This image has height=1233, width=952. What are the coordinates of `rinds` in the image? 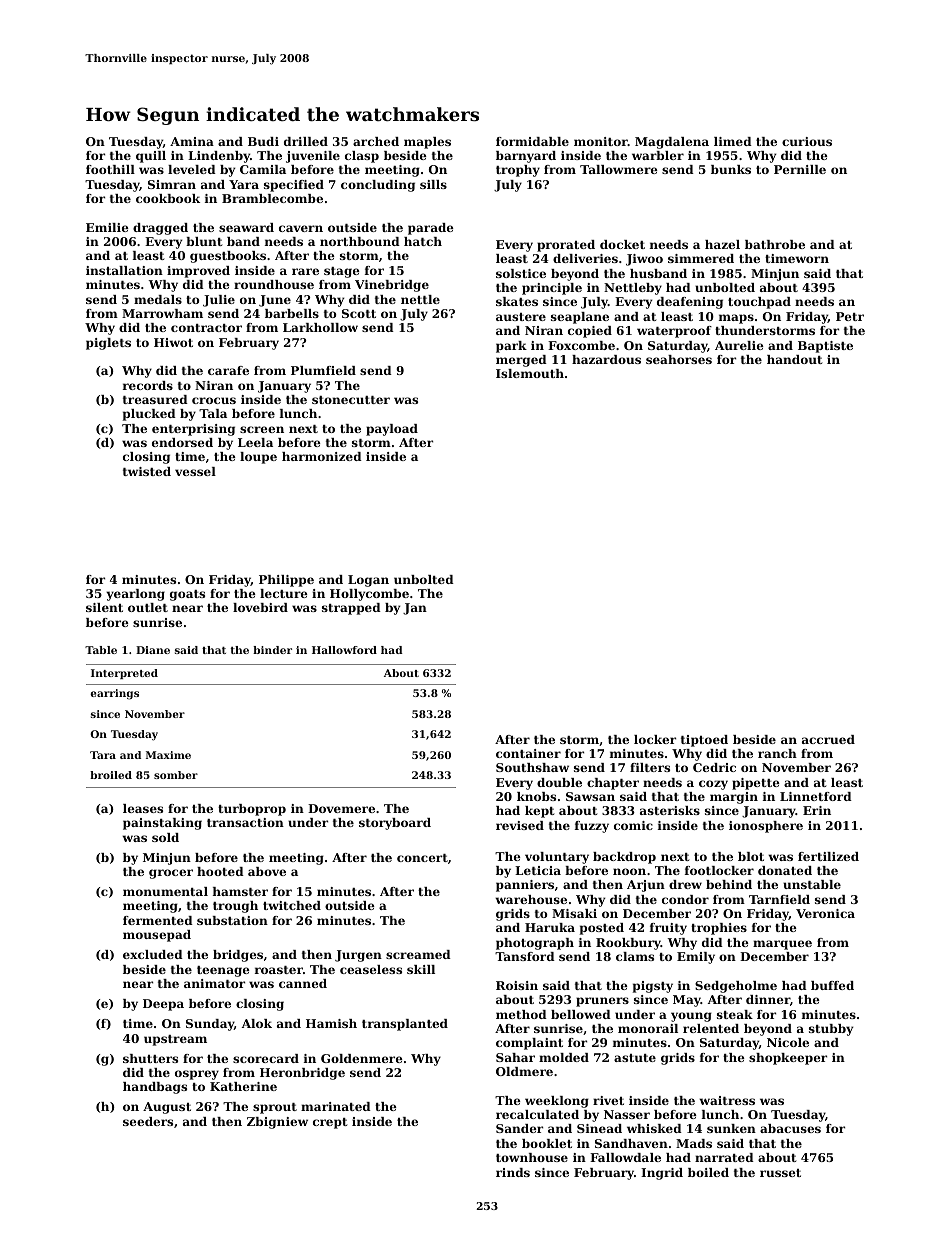 It's located at (513, 1172).
